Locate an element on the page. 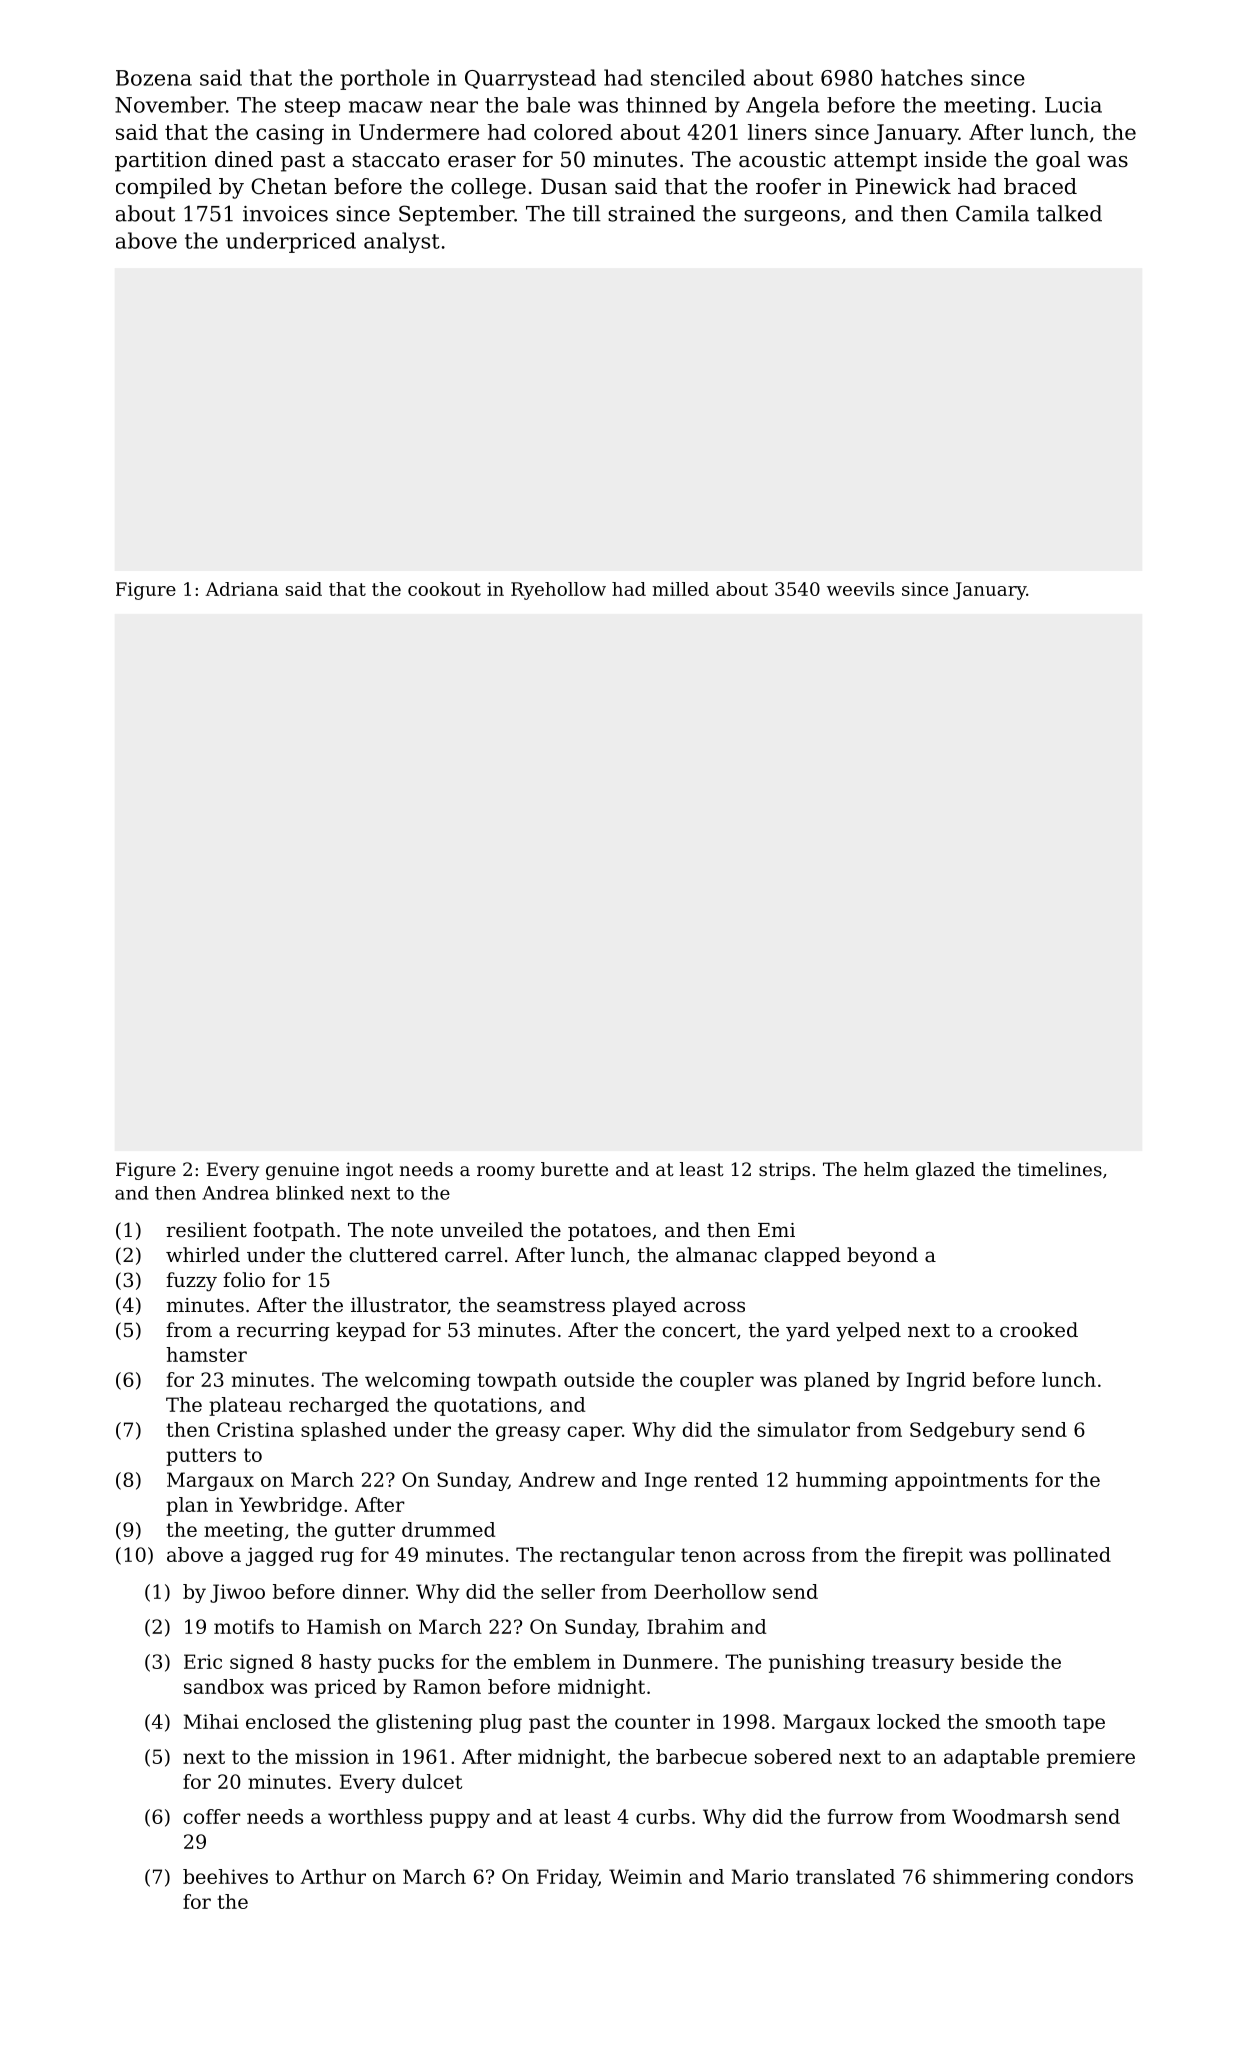 Image resolution: width=1257 pixels, height=2071 pixels. cookout is located at coordinates (444, 589).
